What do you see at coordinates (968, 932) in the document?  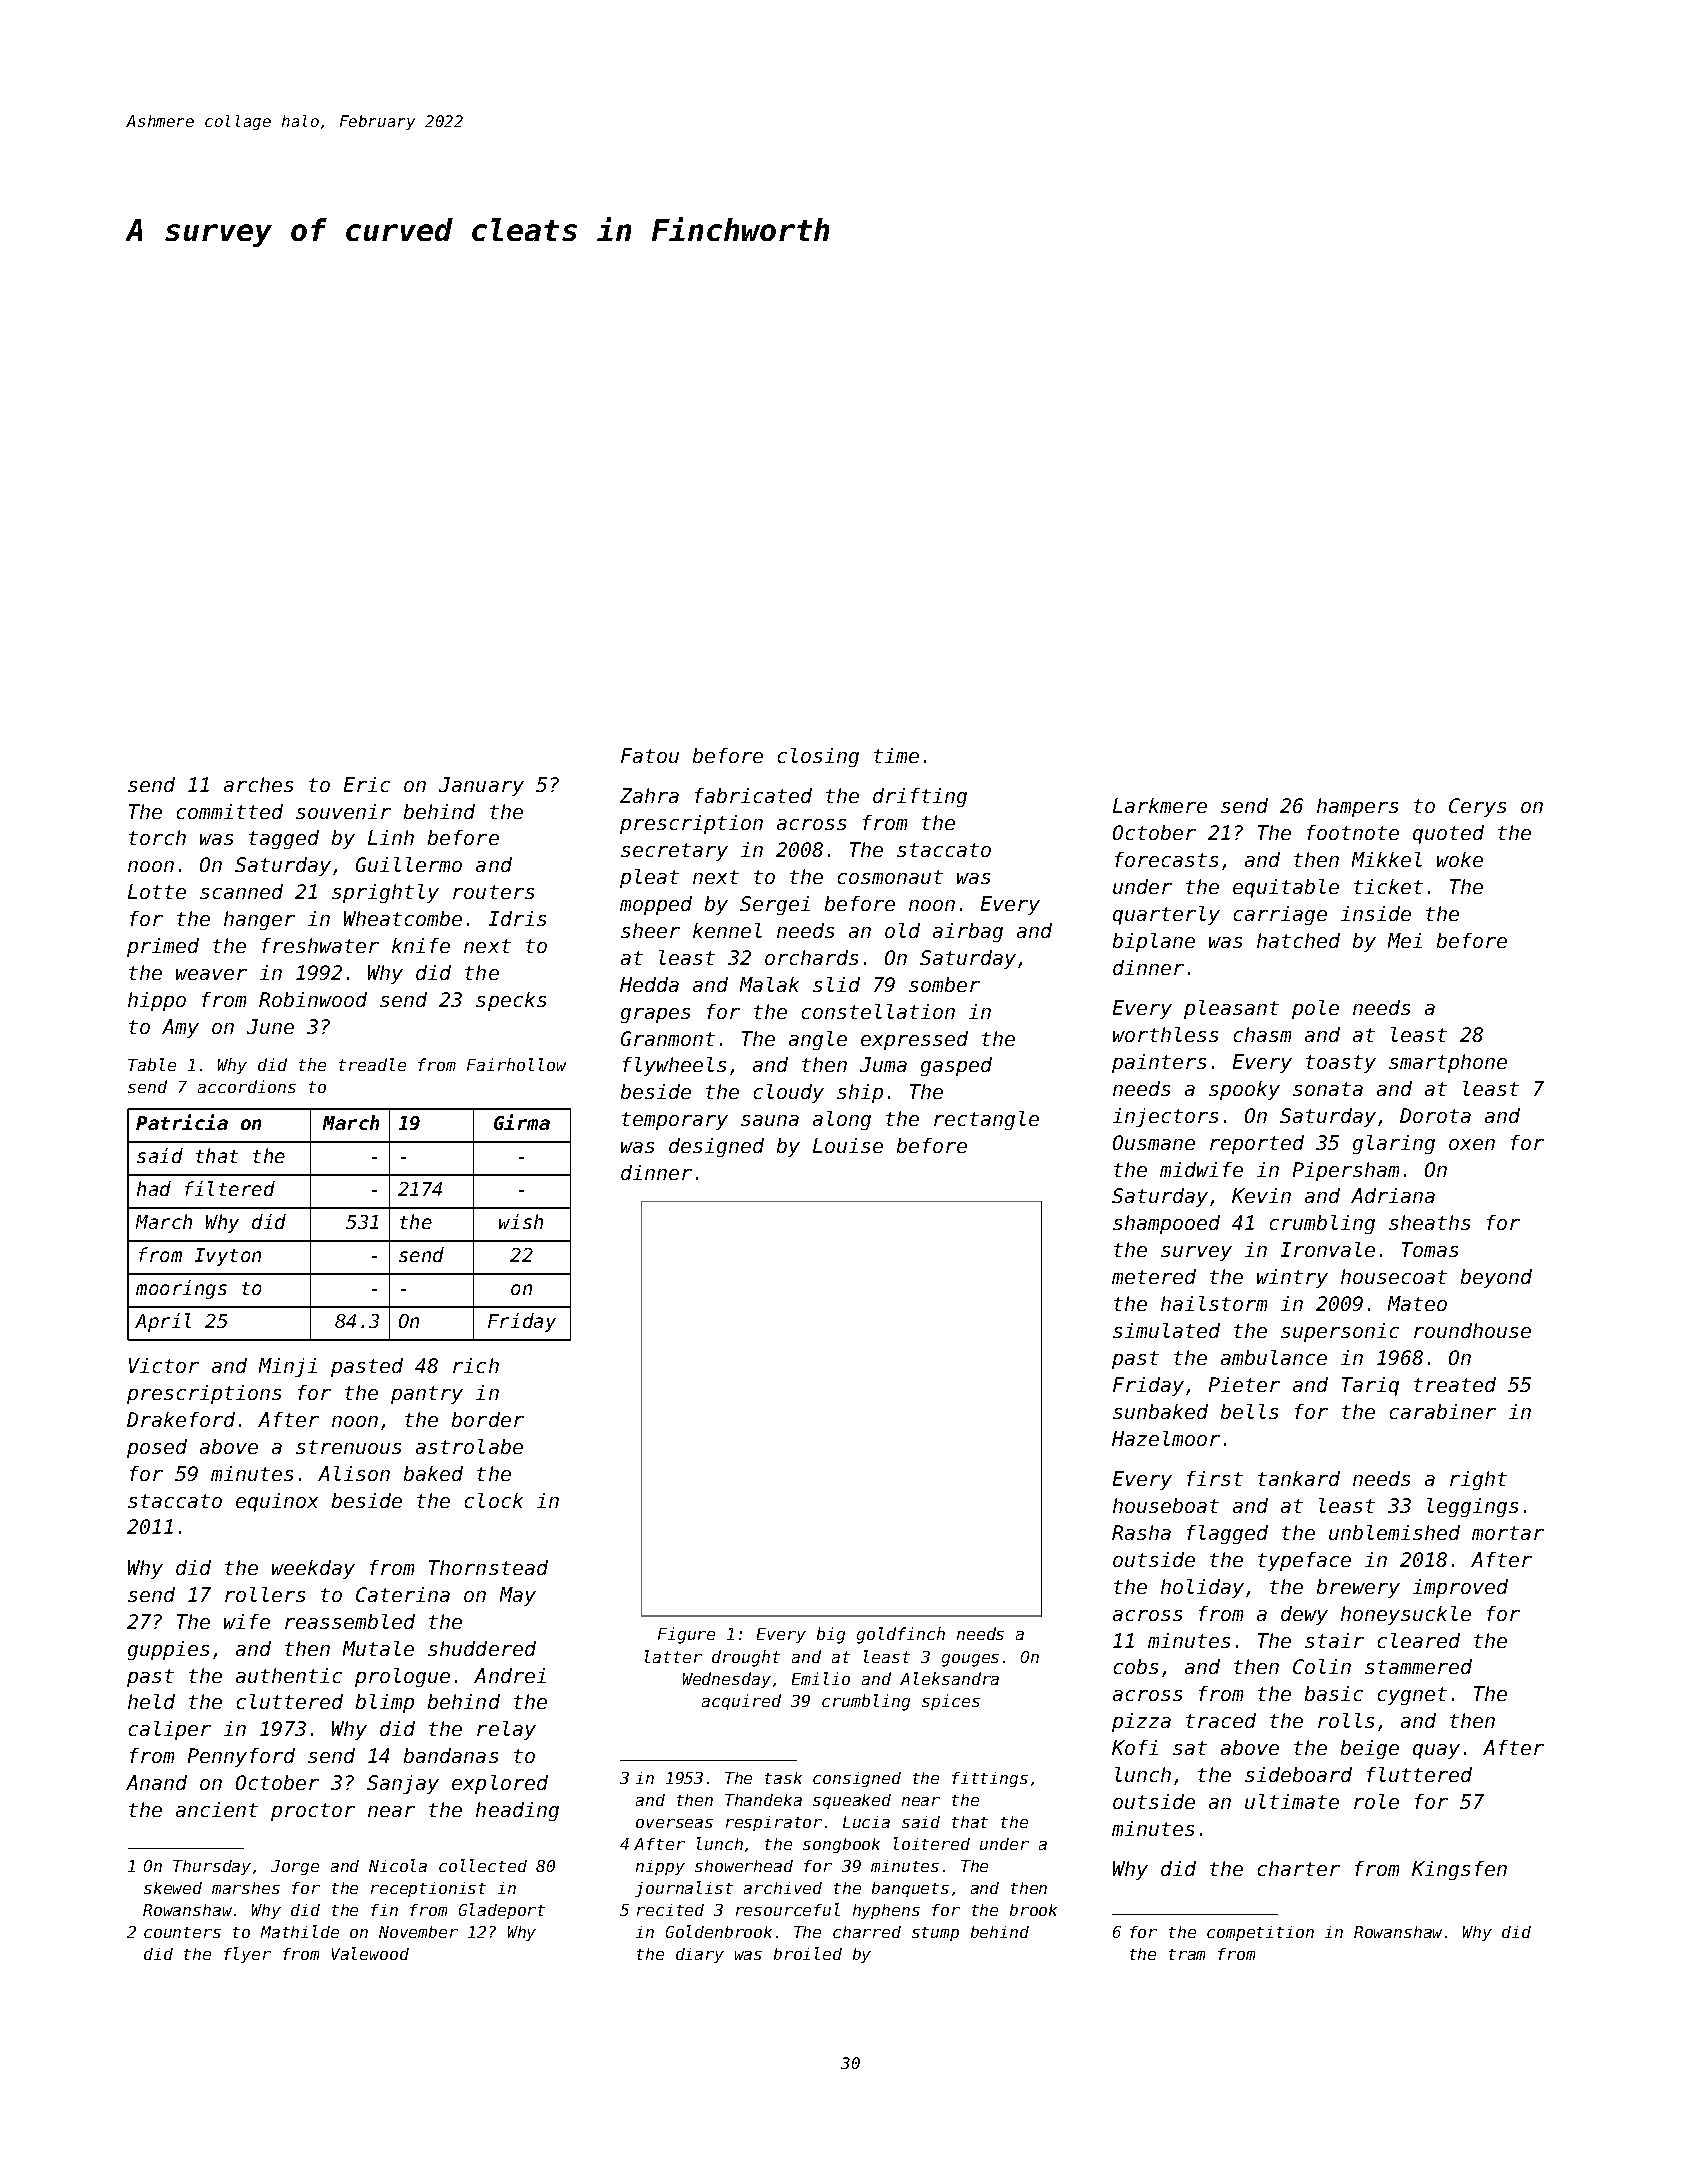 I see `airbag` at bounding box center [968, 932].
